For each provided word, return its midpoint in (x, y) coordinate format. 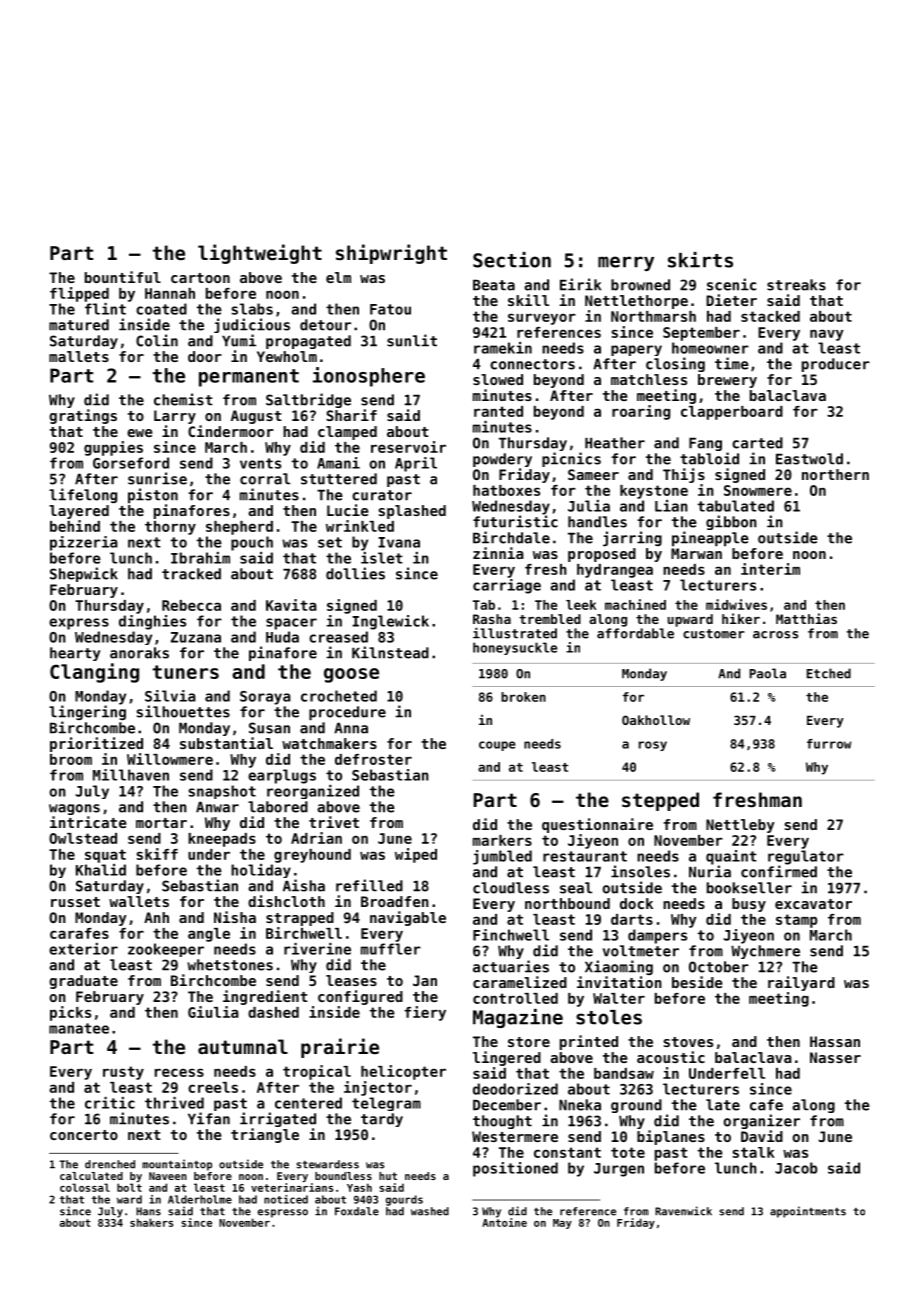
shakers (151, 1222)
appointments (808, 1212)
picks (70, 1013)
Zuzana (196, 637)
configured (360, 997)
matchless (649, 379)
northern (835, 474)
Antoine (504, 1222)
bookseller (749, 888)
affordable (635, 633)
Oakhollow (656, 720)
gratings (83, 416)
